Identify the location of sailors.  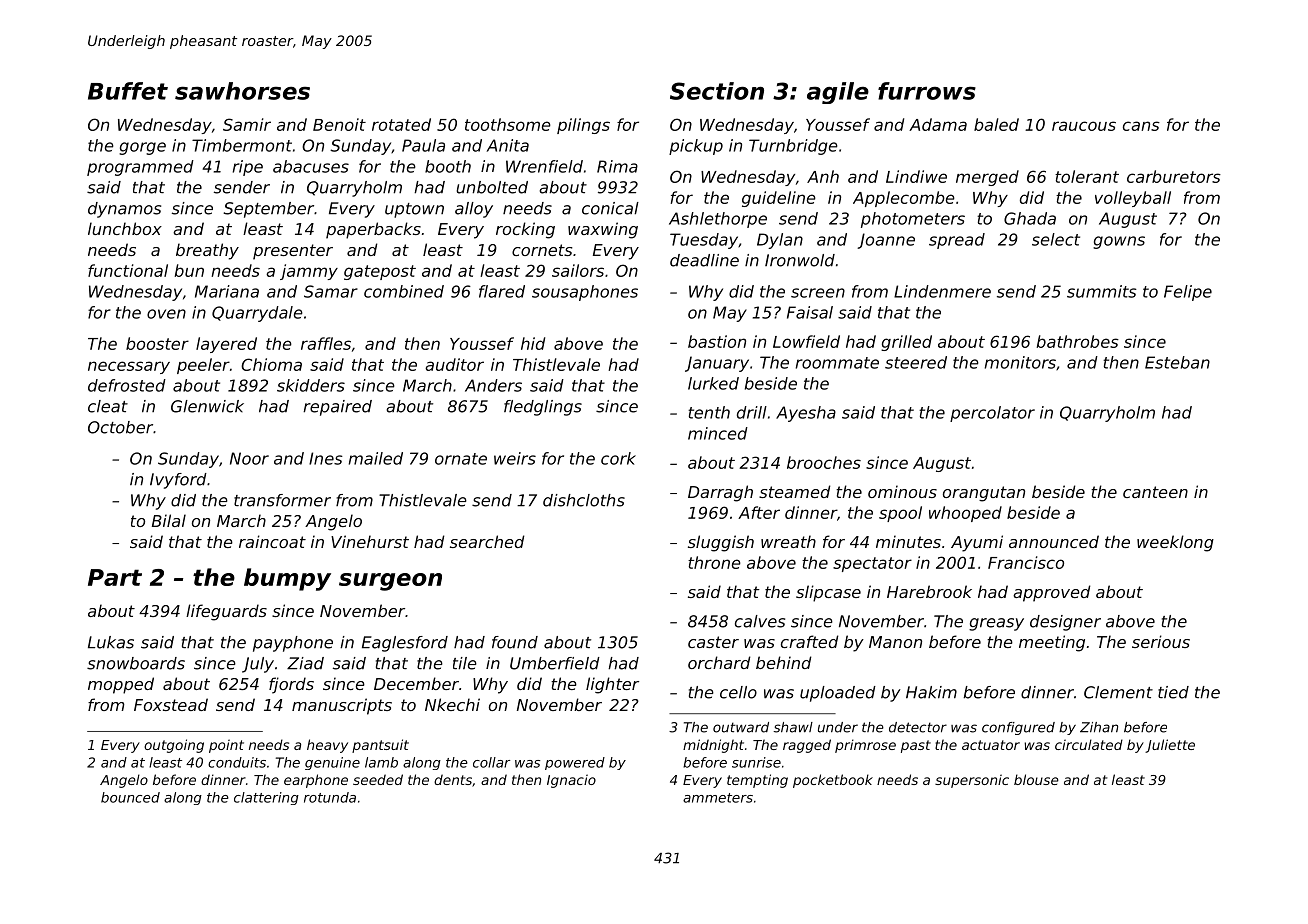
(578, 270).
